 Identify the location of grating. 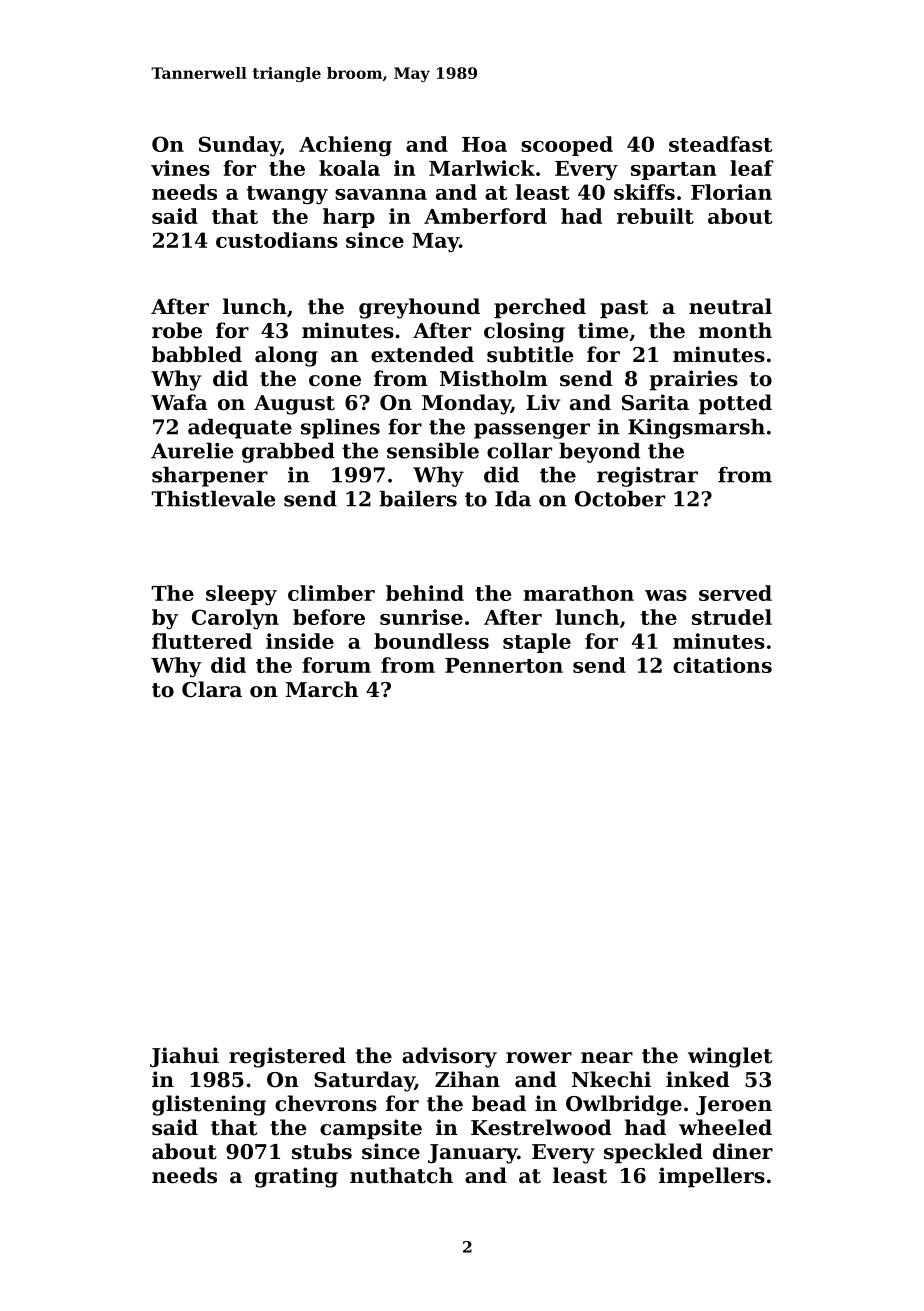
(296, 1177).
